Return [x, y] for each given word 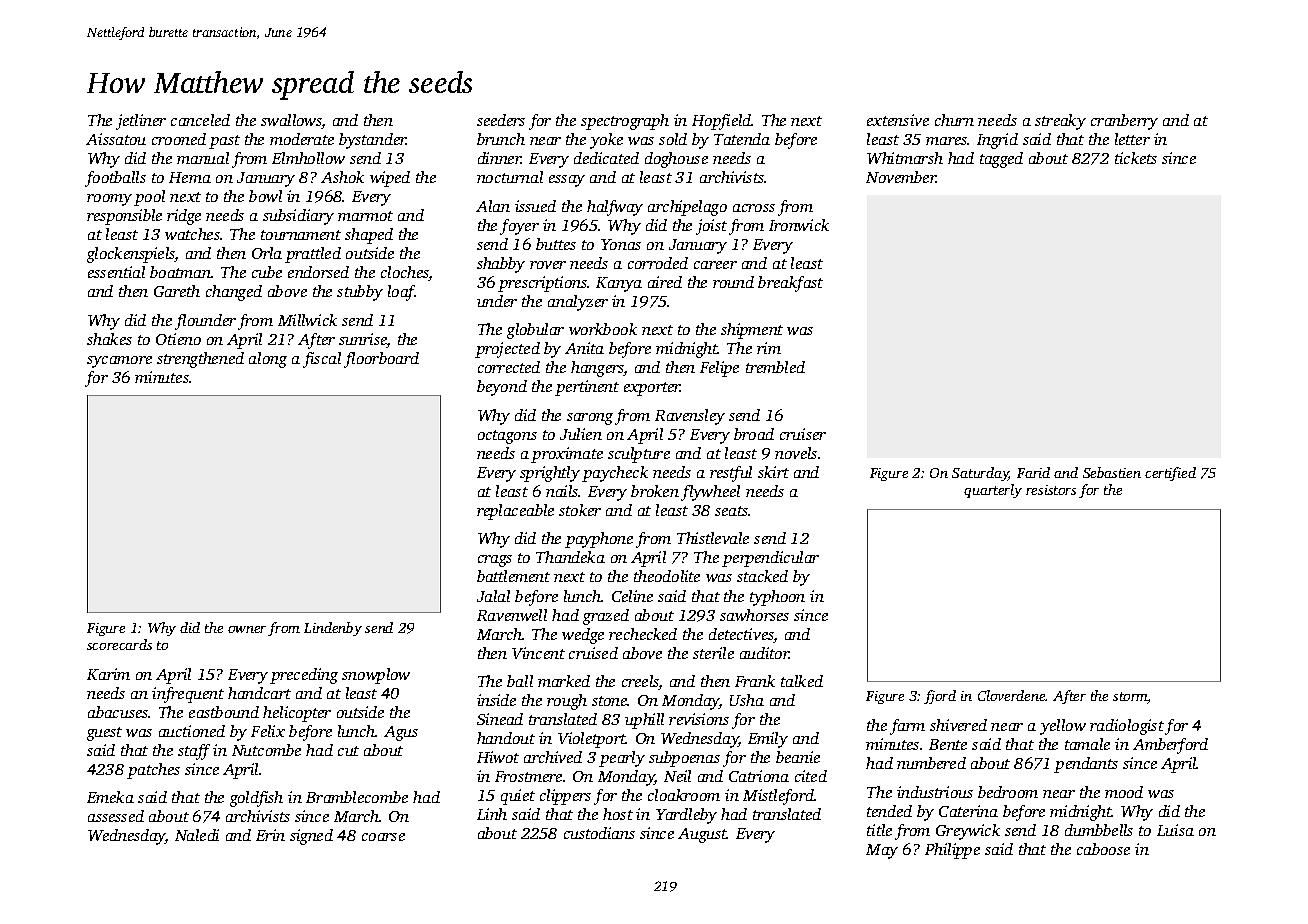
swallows [291, 121]
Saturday [980, 474]
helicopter [297, 714]
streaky [1060, 122]
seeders [501, 120]
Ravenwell [512, 615]
